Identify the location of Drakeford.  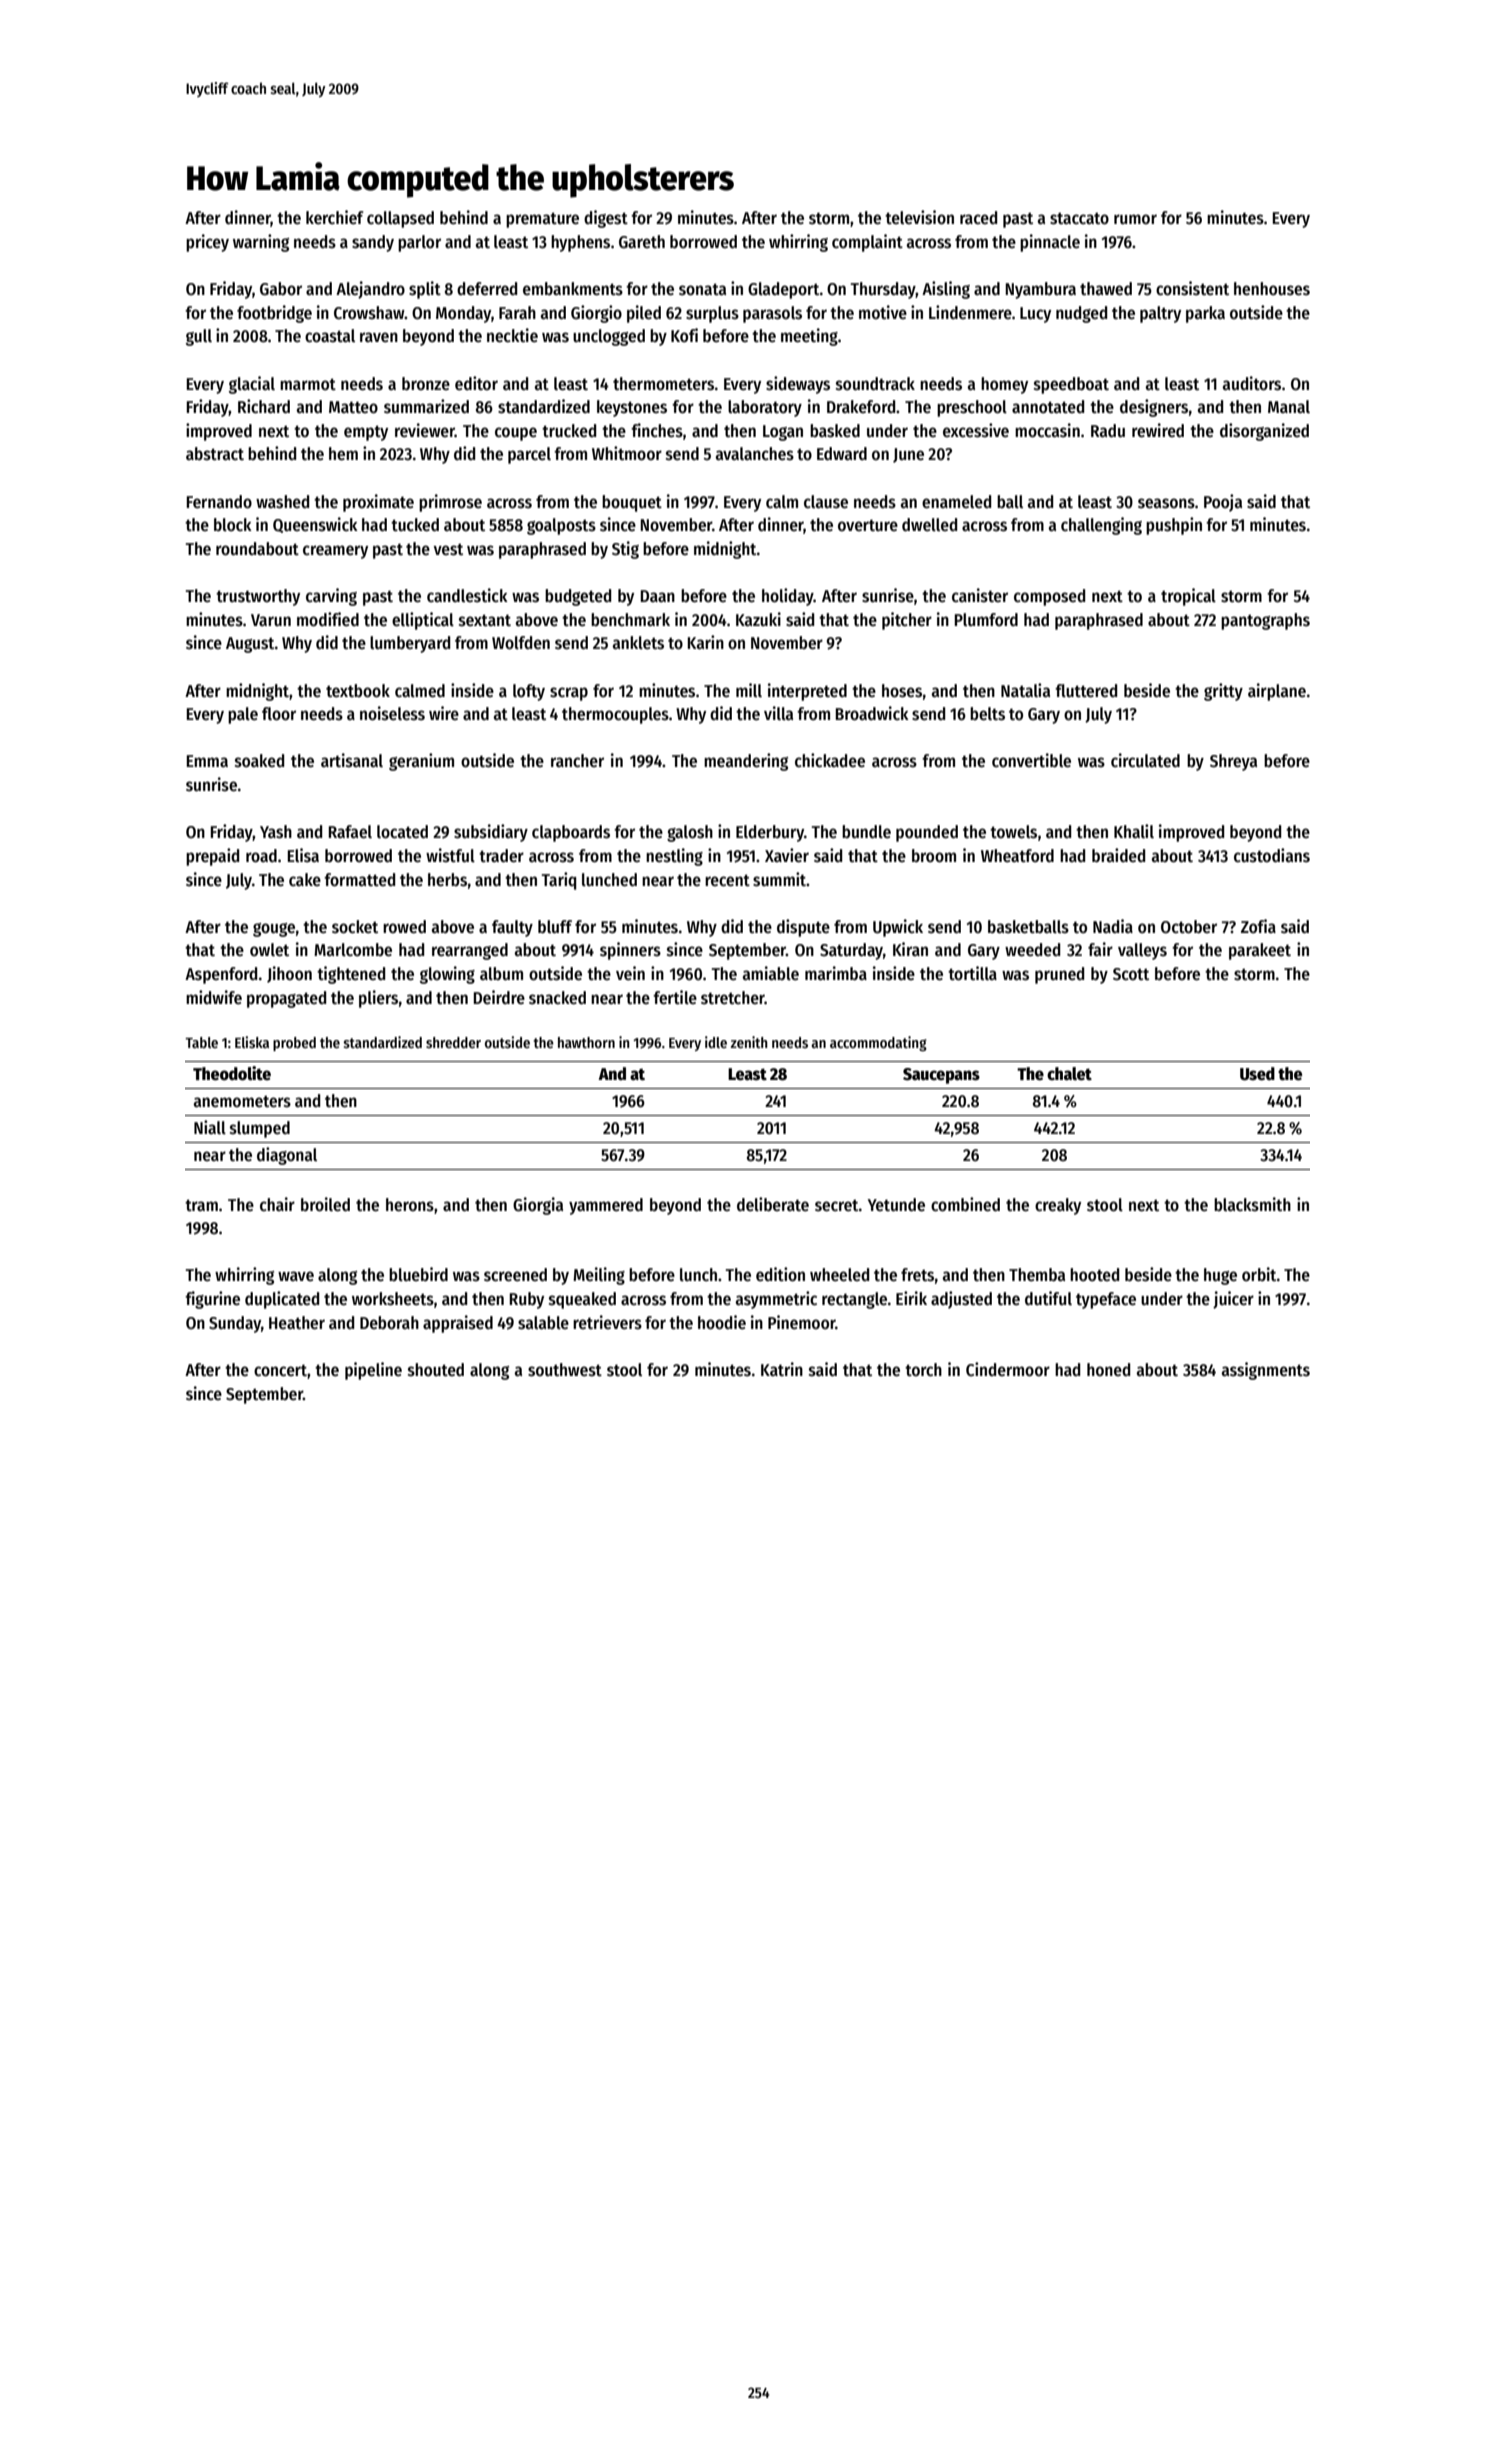
(861, 407).
